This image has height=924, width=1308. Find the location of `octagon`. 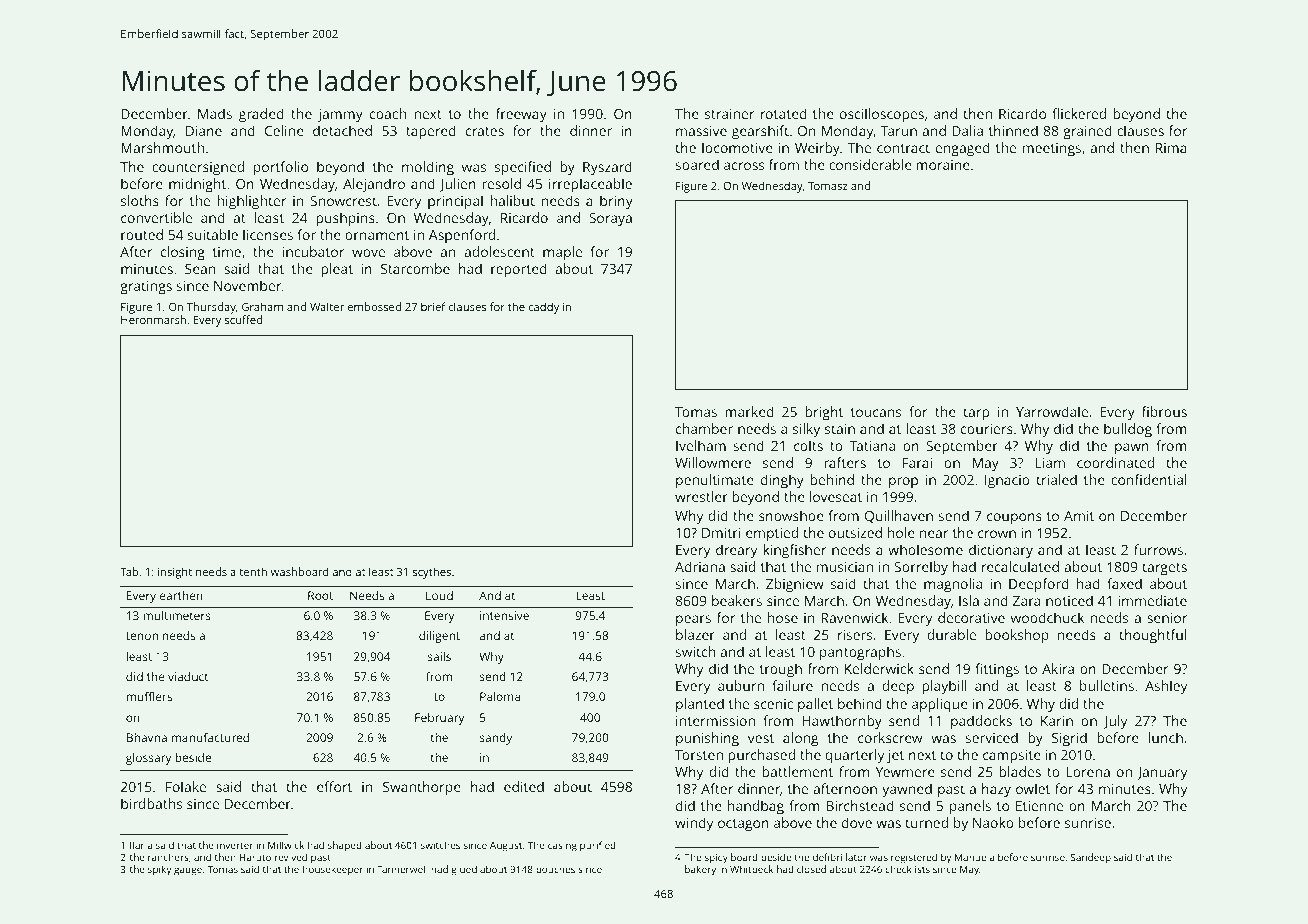

octagon is located at coordinates (743, 825).
